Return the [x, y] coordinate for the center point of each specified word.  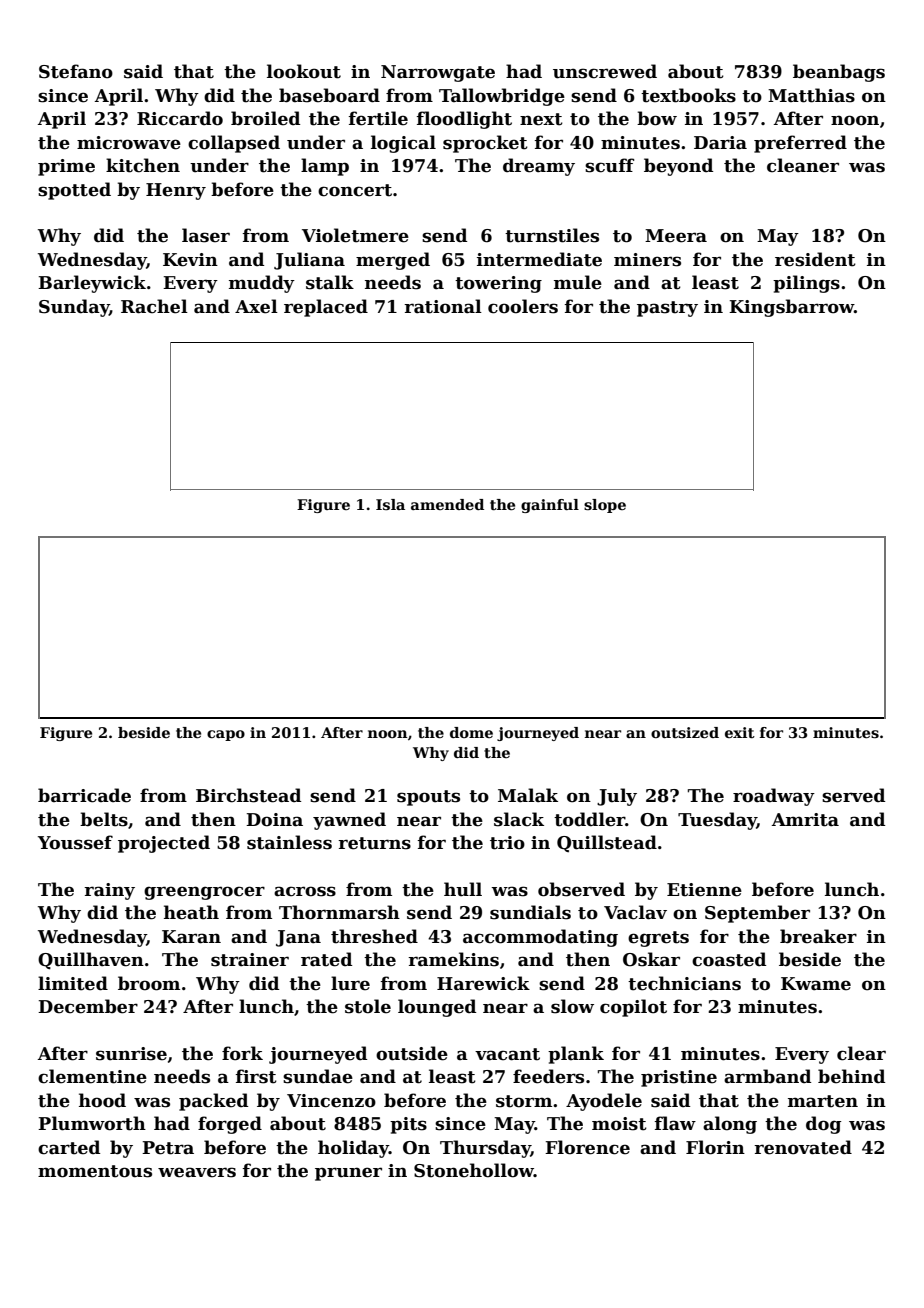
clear [861, 1053]
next [541, 119]
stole [368, 1006]
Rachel [154, 306]
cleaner [803, 165]
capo [226, 735]
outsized [685, 732]
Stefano [76, 71]
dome [471, 732]
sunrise [131, 1054]
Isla [390, 504]
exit [740, 732]
